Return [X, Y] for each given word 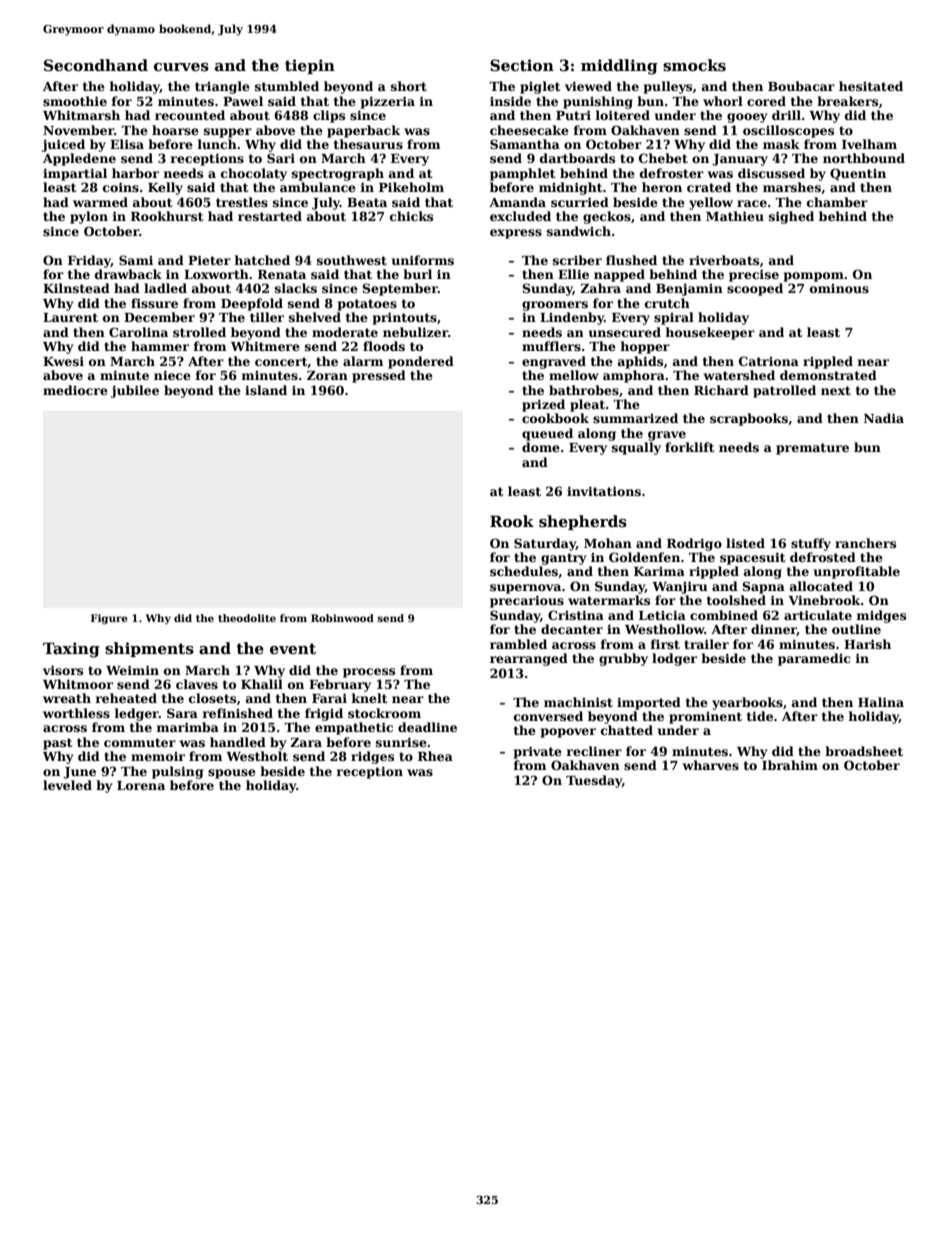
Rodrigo [694, 544]
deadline [427, 727]
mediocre [75, 390]
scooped [755, 289]
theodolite [247, 618]
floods [384, 346]
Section [522, 65]
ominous [839, 288]
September [400, 289]
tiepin [310, 66]
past [58, 744]
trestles [242, 202]
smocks [694, 65]
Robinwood [342, 618]
